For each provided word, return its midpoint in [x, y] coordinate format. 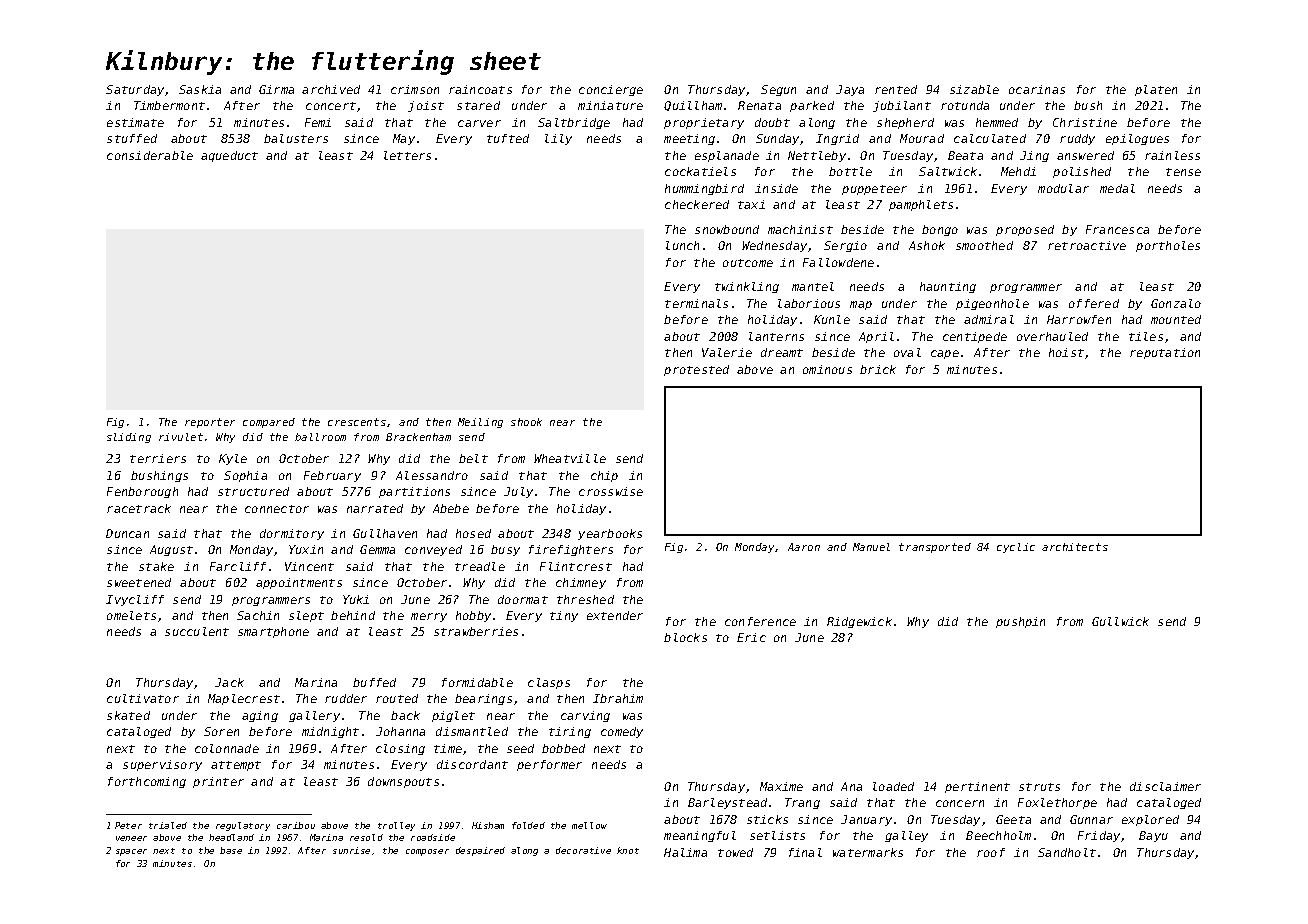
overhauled [1052, 336]
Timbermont [169, 105]
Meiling [480, 423]
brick [878, 369]
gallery [314, 716]
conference [760, 621]
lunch [682, 245]
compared [269, 423]
